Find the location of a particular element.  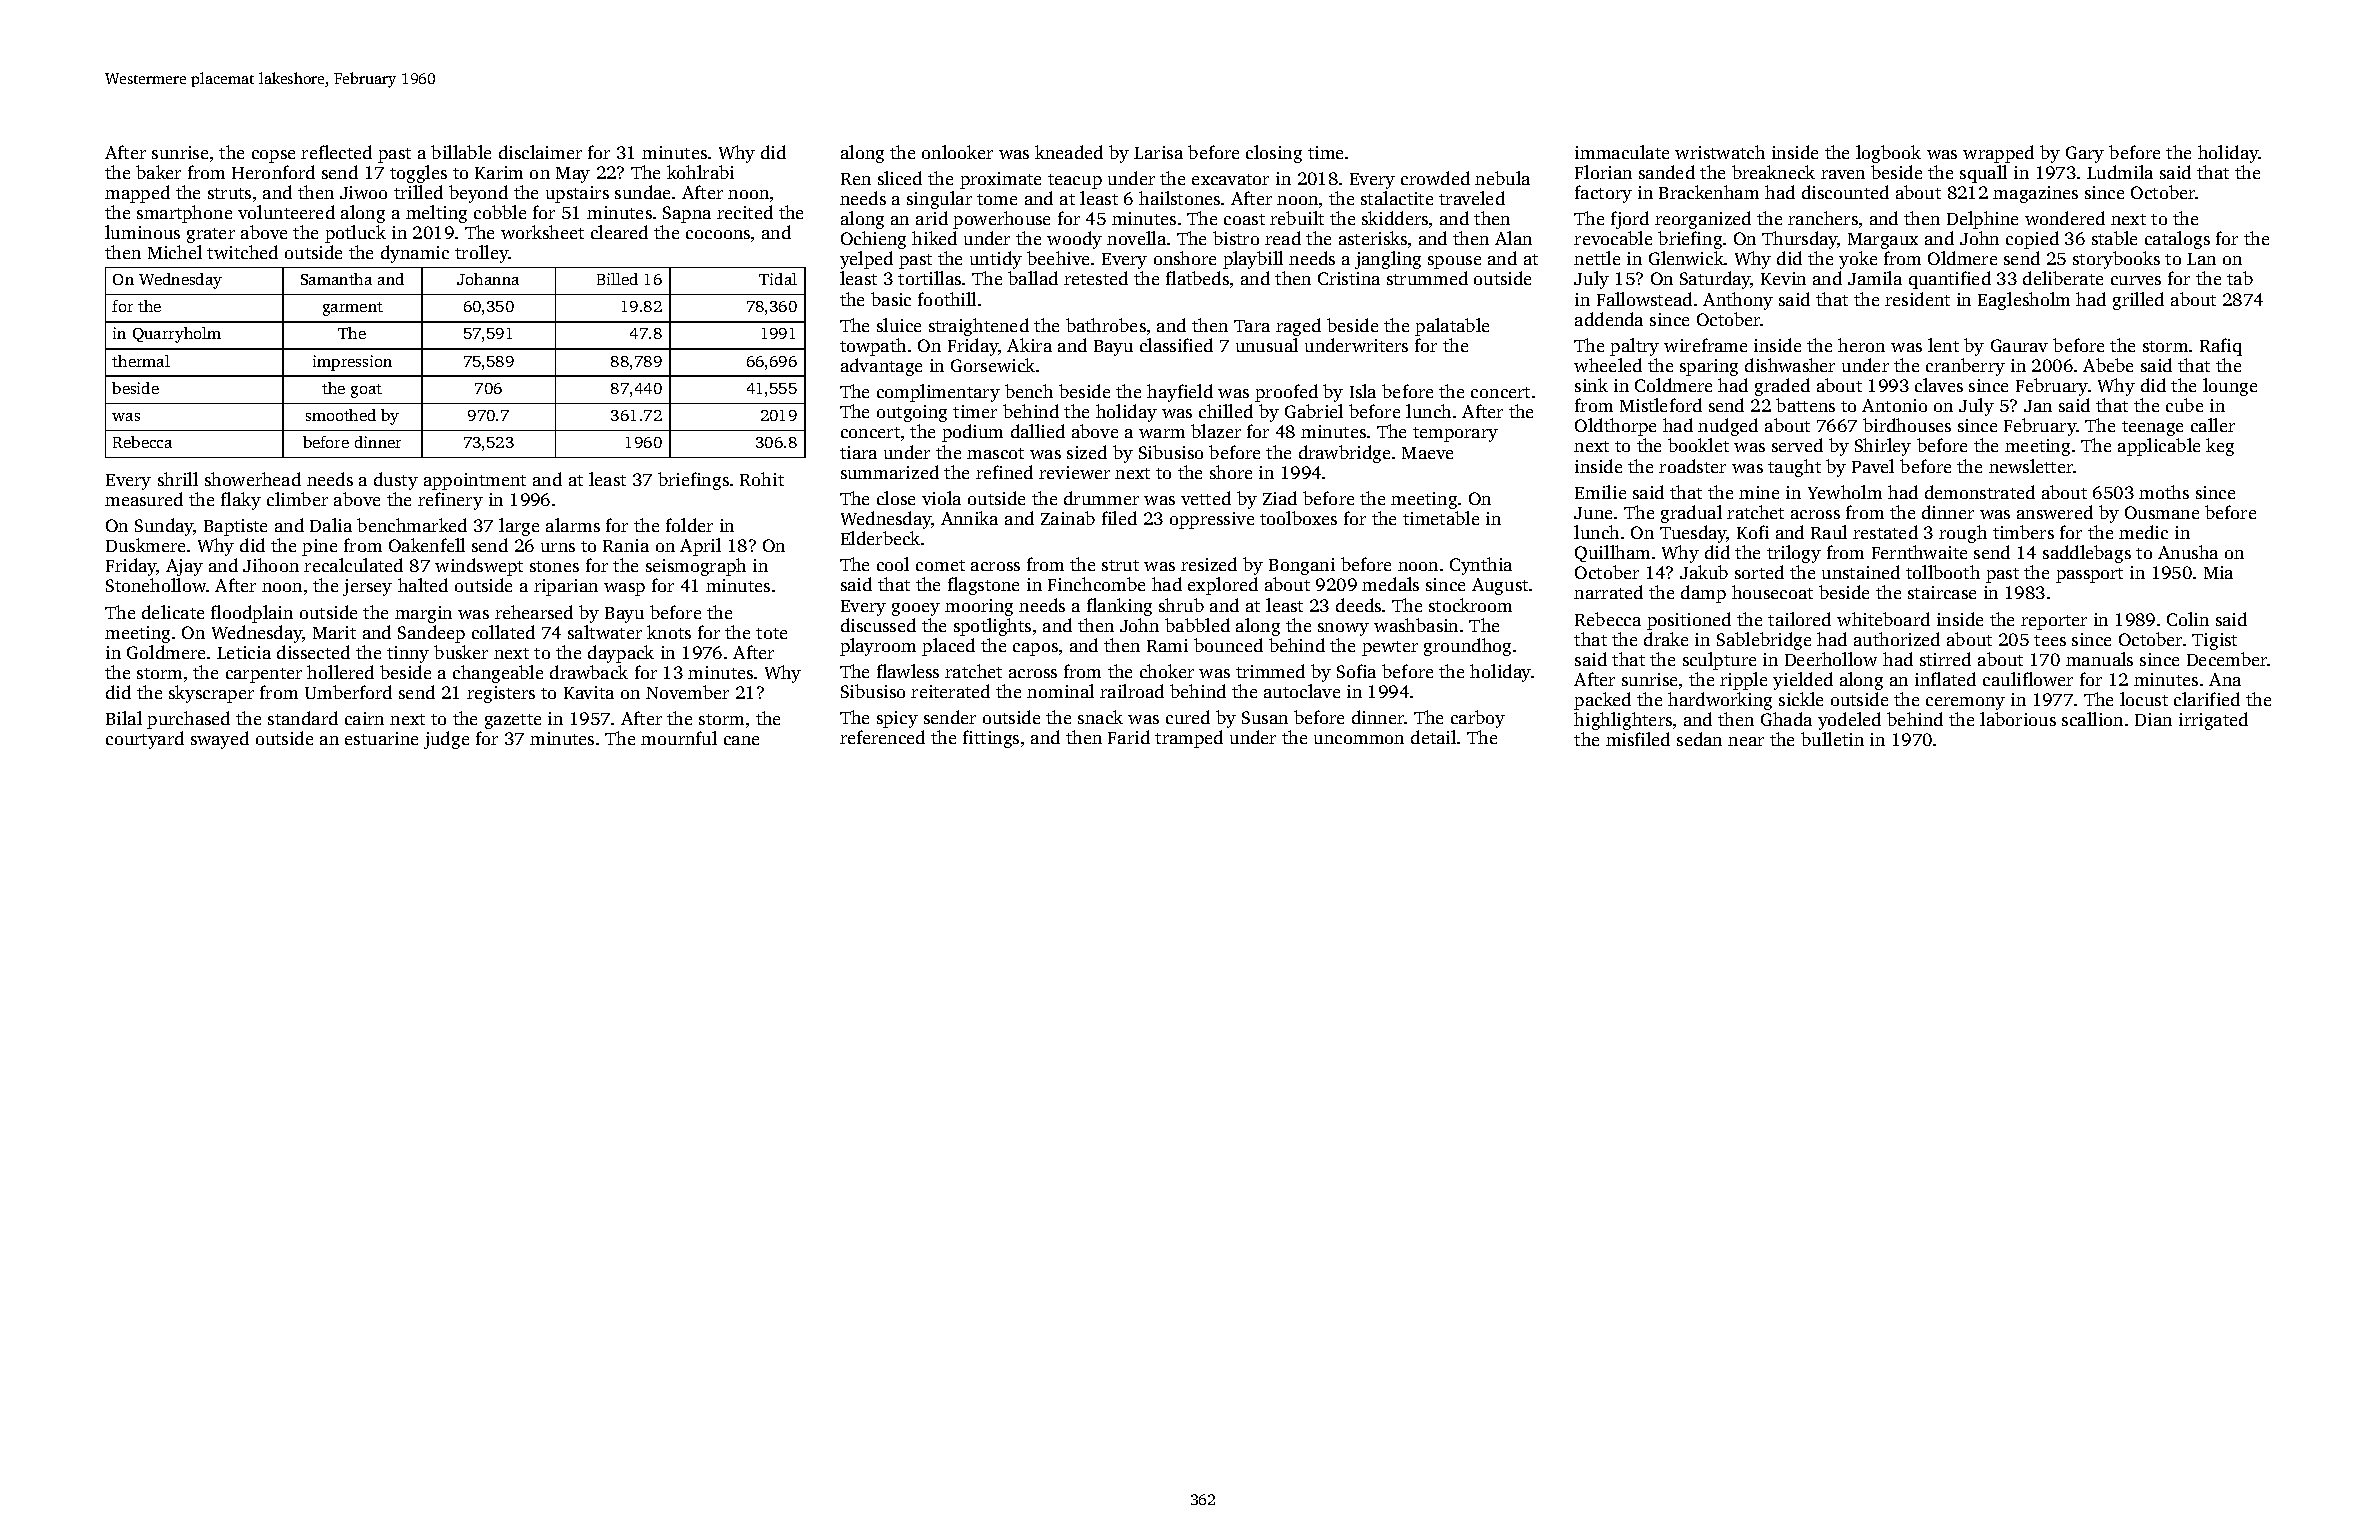

outgoing is located at coordinates (912, 413).
